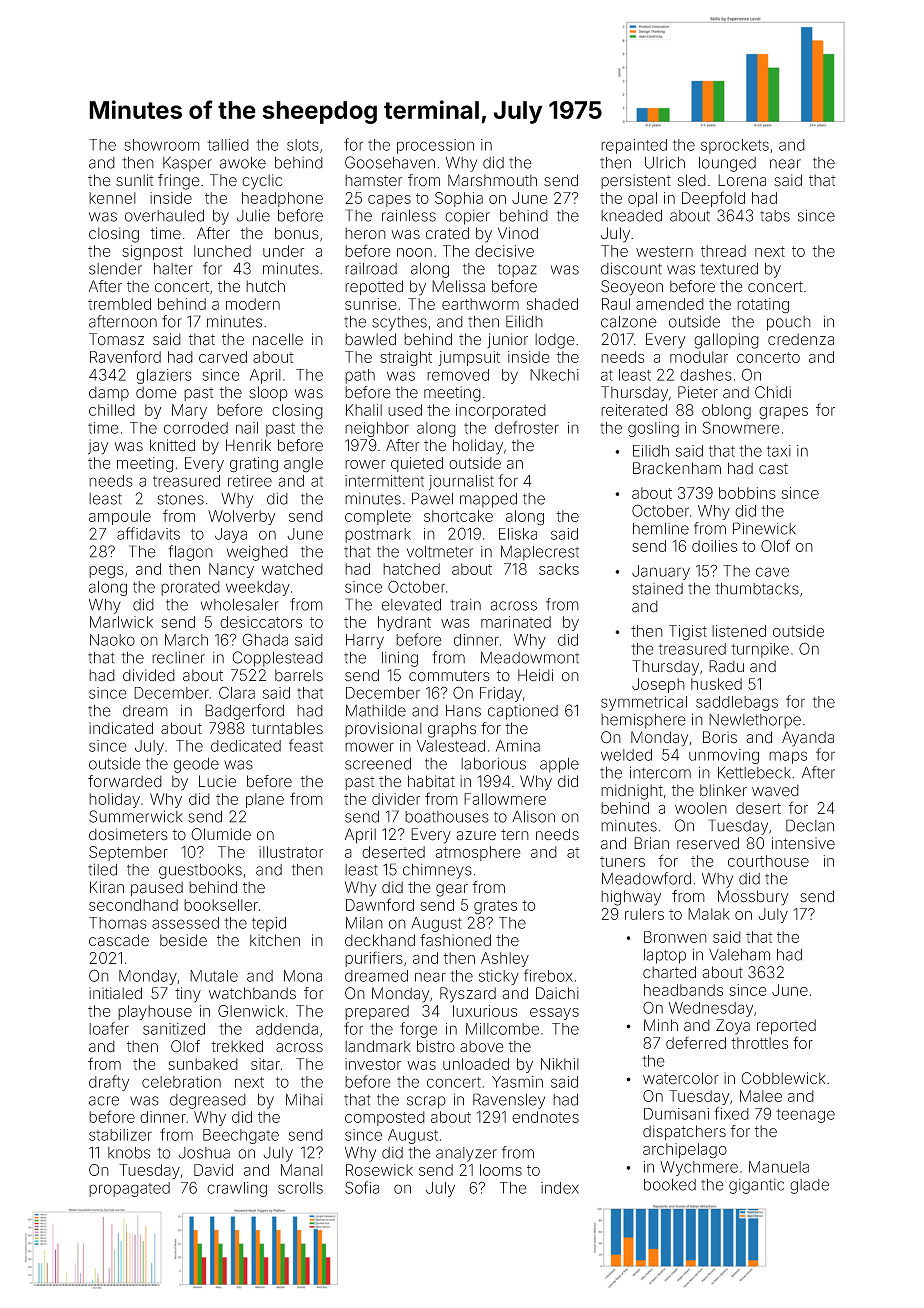 This page has height=1308, width=924. I want to click on Deepfold, so click(713, 199).
